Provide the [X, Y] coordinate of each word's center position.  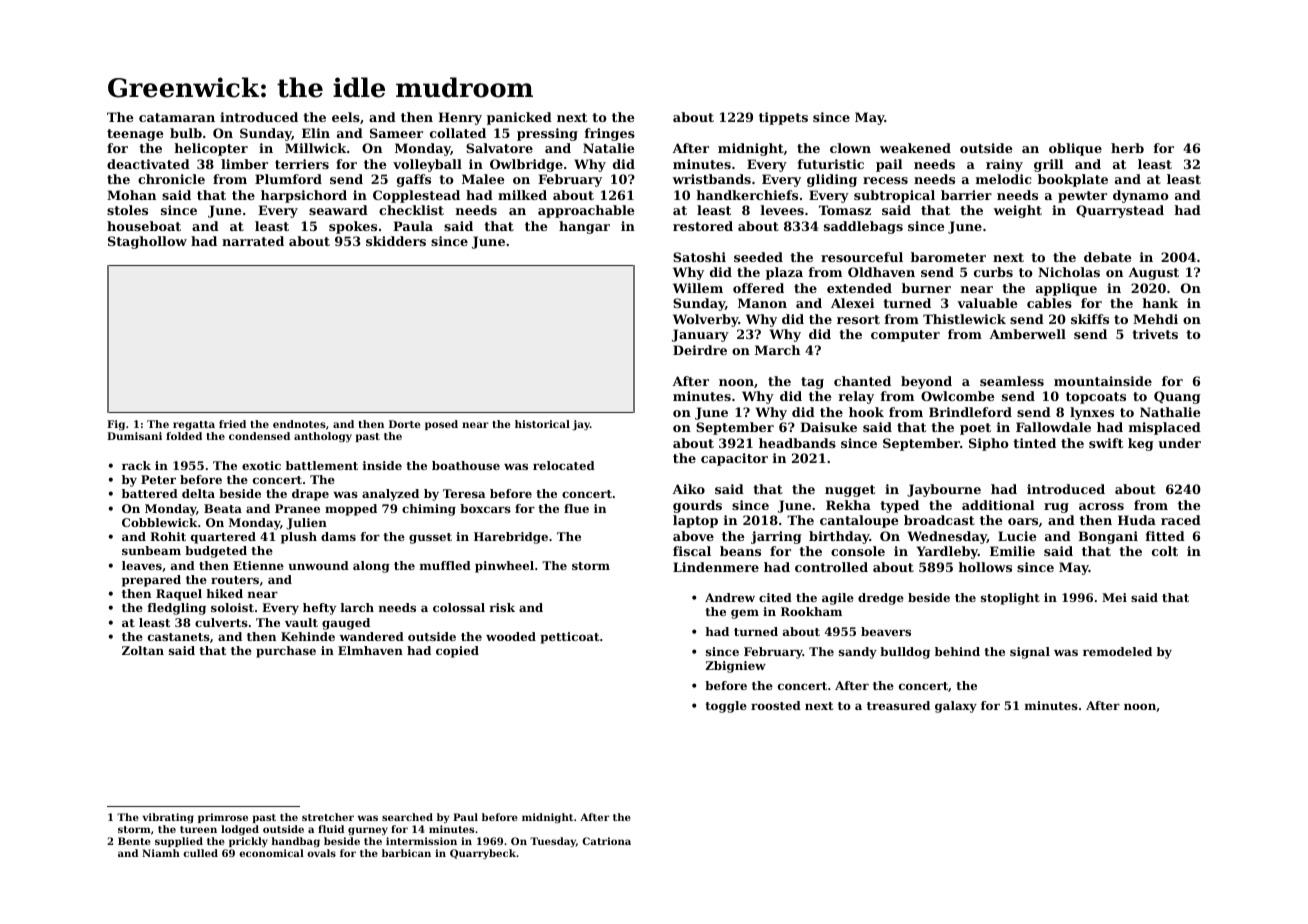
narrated [253, 241]
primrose [223, 818]
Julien [306, 524]
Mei [1114, 597]
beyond [926, 382]
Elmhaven [370, 650]
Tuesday [553, 842]
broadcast [939, 520]
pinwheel [504, 567]
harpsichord [304, 196]
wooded [511, 636]
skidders [396, 241]
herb [1127, 148]
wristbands [712, 179]
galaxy [956, 707]
